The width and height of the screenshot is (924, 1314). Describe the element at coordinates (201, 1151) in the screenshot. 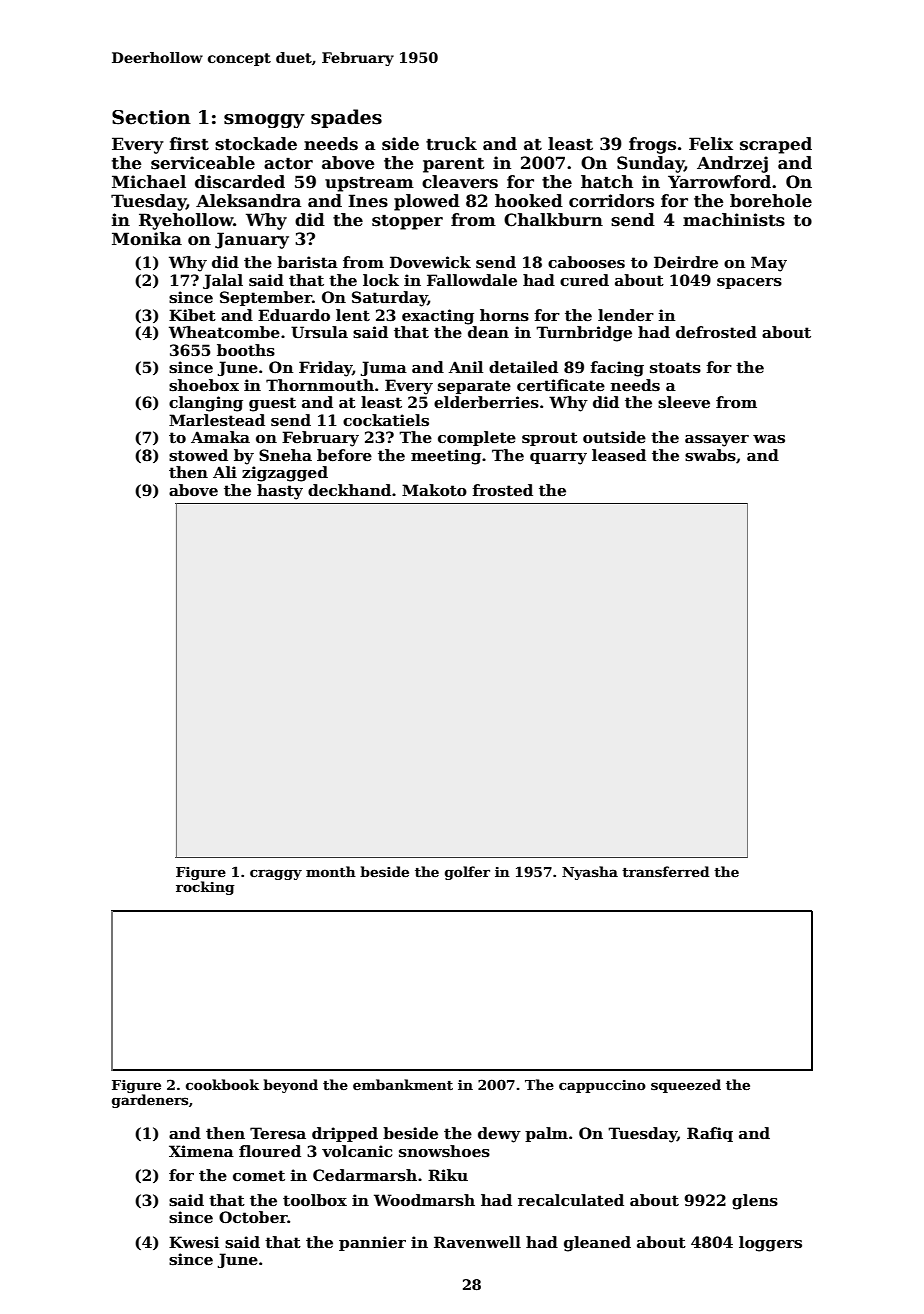

I see `Ximena` at that location.
